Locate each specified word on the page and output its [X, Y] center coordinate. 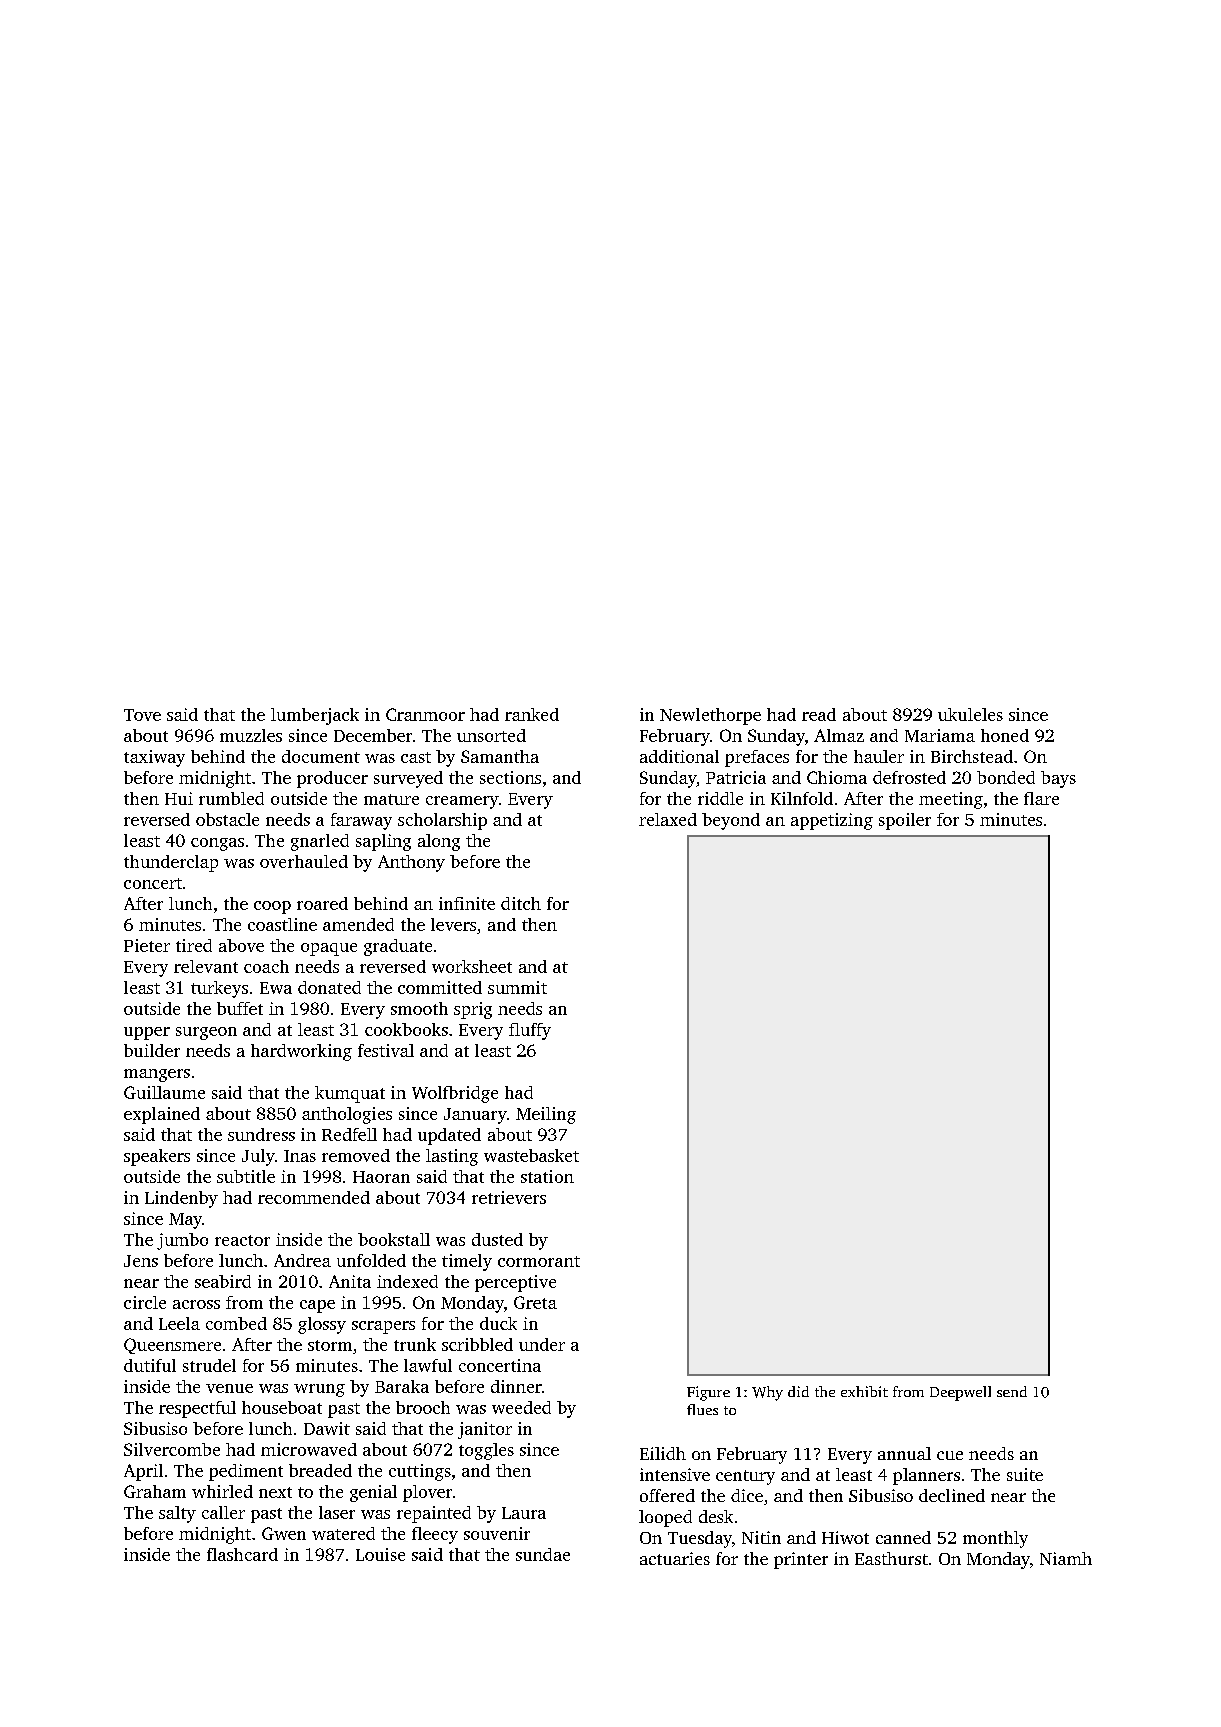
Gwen [284, 1533]
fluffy [530, 1031]
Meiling [546, 1115]
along [439, 842]
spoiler [905, 821]
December [373, 735]
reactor [242, 1240]
